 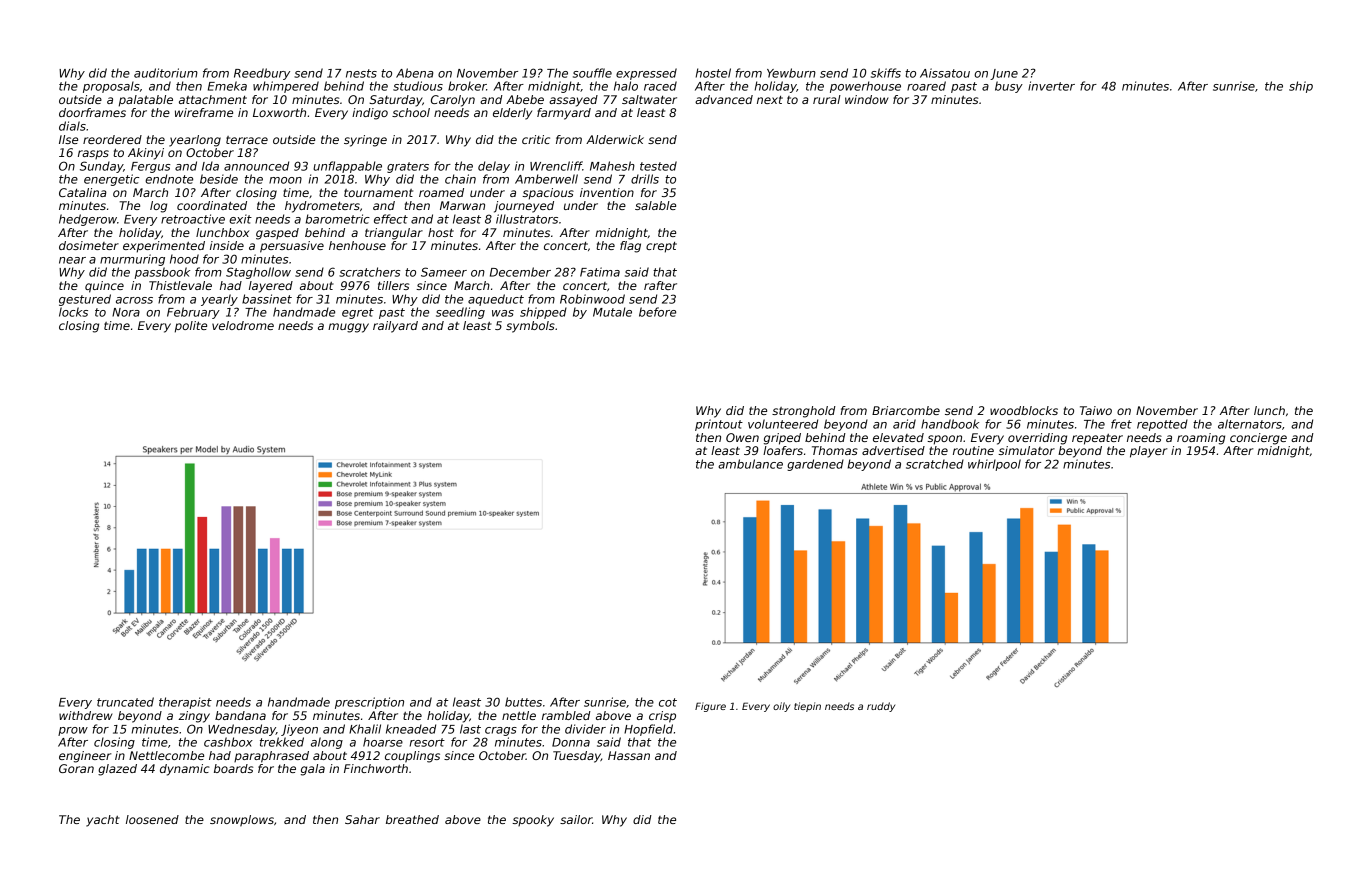 I want to click on elderly, so click(x=512, y=114).
